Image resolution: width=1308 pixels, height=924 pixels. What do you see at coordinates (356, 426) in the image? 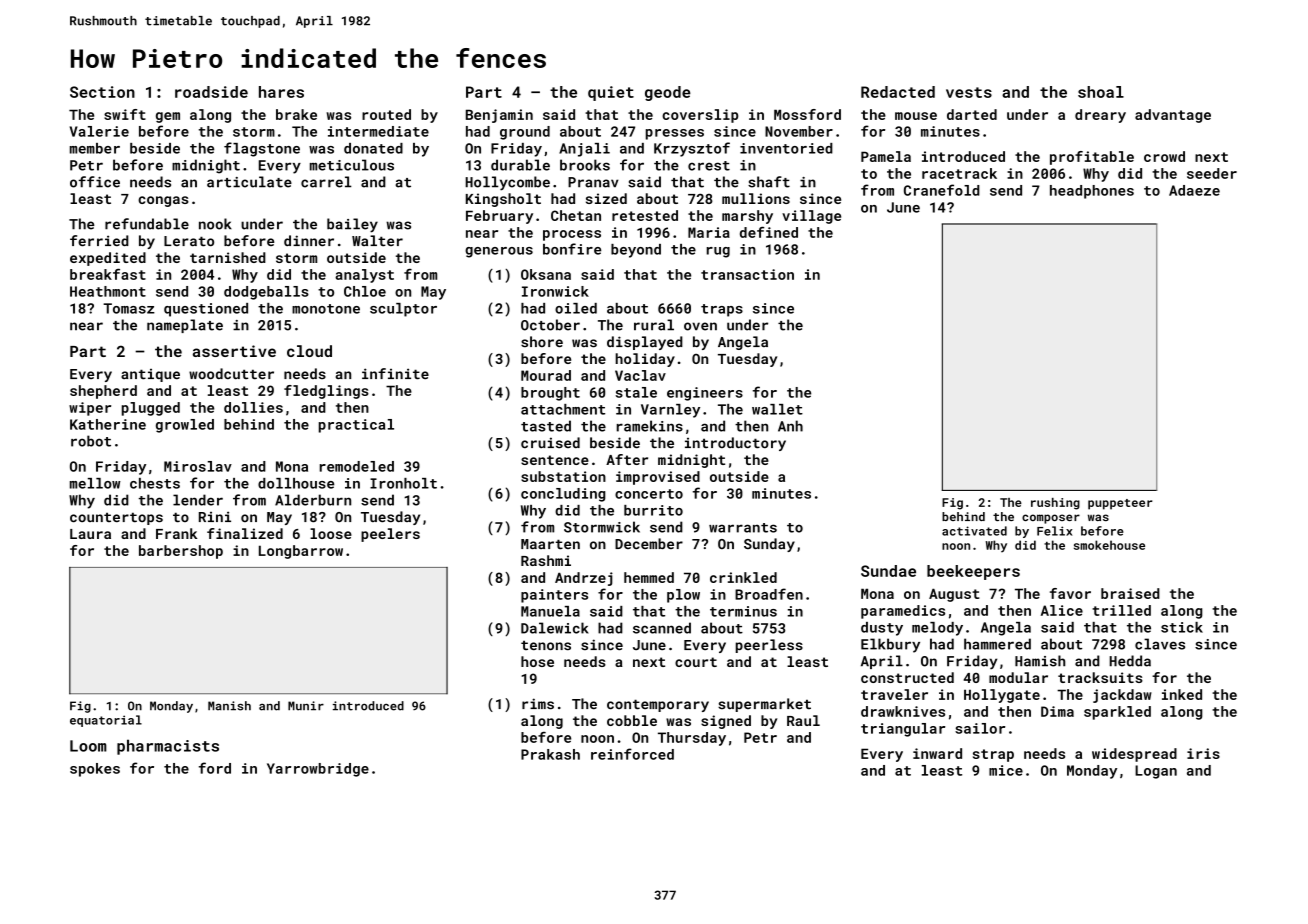
I see `practical` at bounding box center [356, 426].
